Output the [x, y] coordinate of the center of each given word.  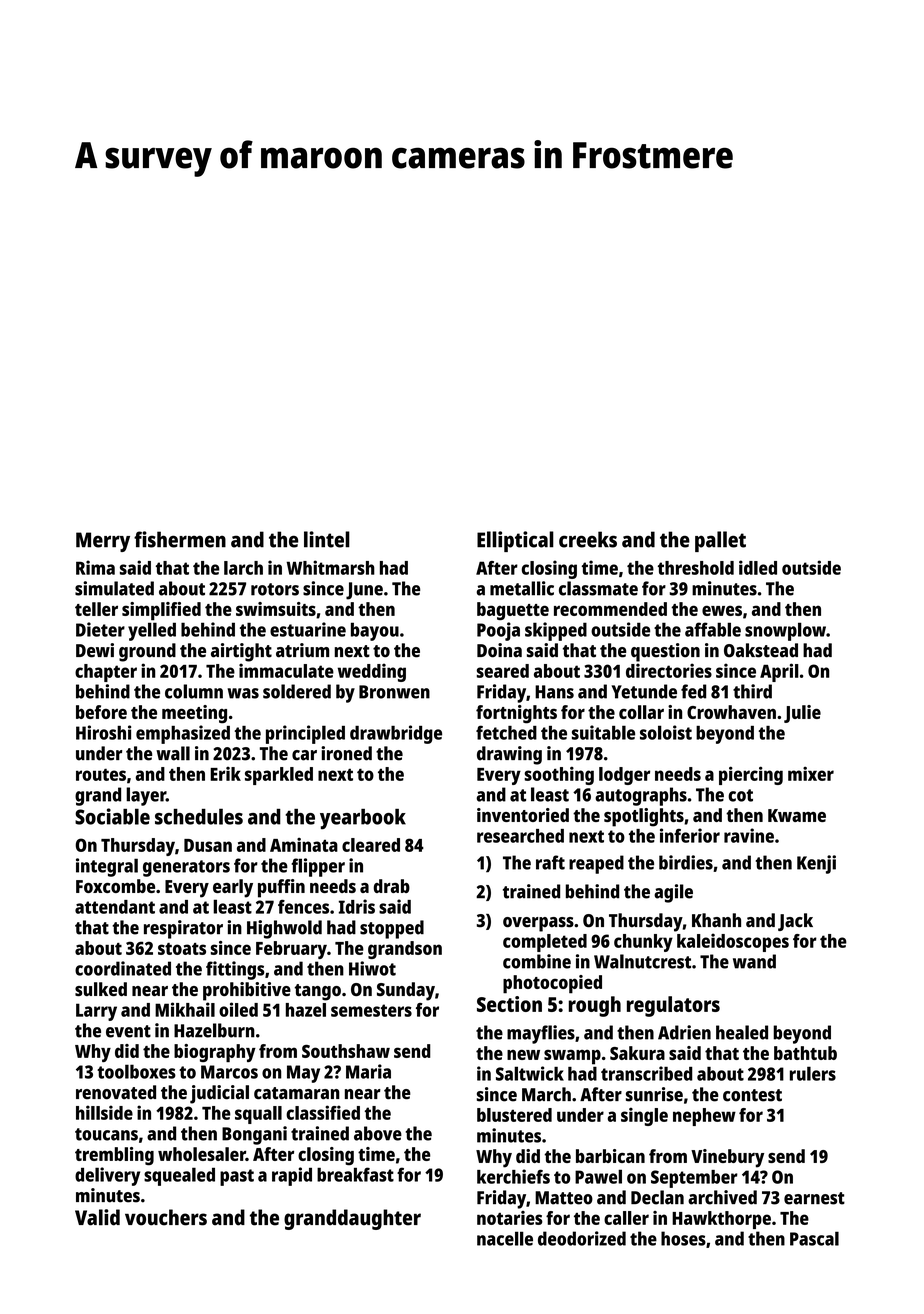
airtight [241, 652]
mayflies [541, 1034]
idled [758, 567]
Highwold [284, 929]
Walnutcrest [642, 961]
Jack [795, 922]
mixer [811, 773]
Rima [95, 567]
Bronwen [394, 692]
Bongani [254, 1135]
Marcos [229, 1072]
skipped [556, 631]
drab [392, 886]
